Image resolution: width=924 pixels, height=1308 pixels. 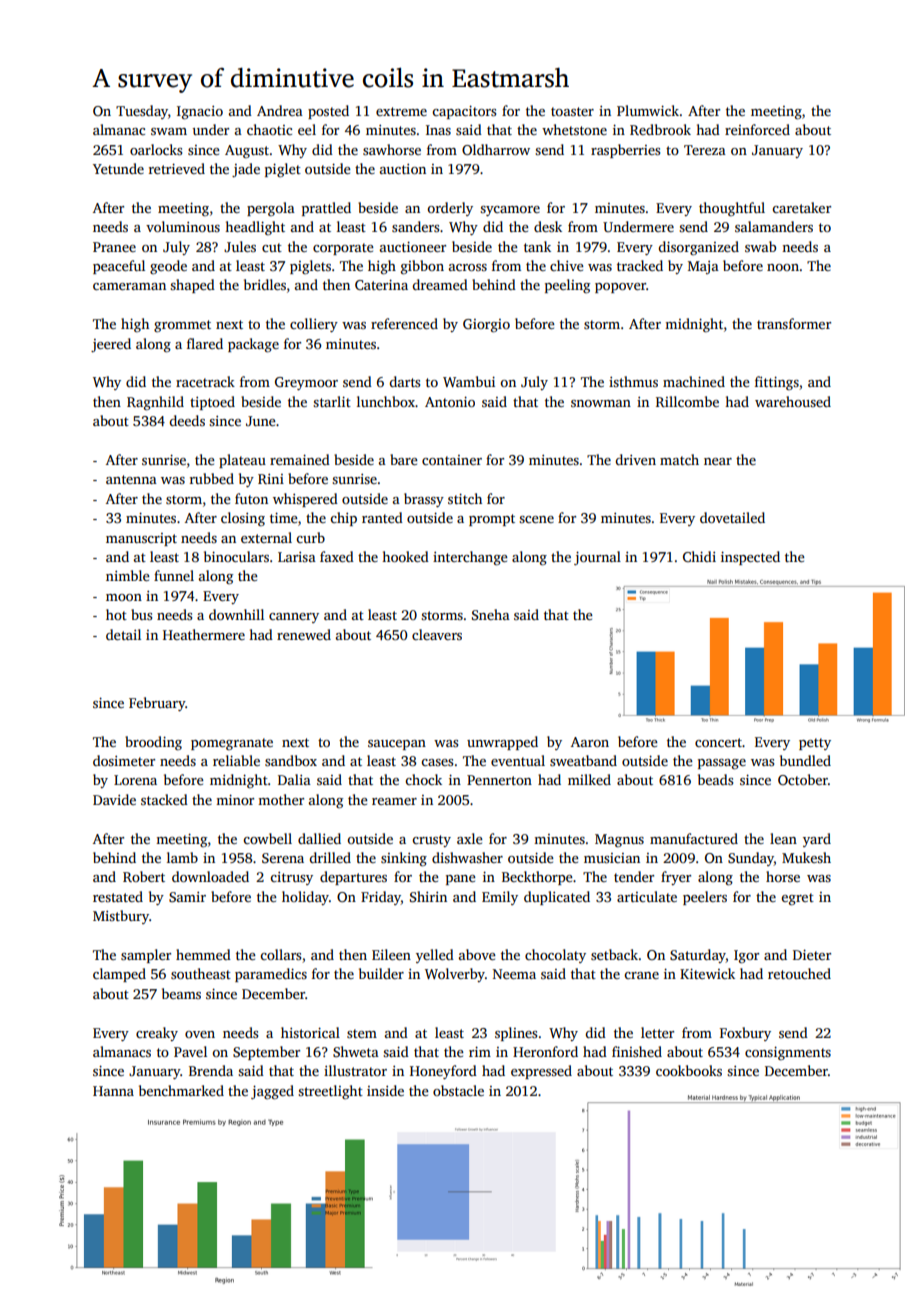 I want to click on Rini, so click(x=271, y=479).
